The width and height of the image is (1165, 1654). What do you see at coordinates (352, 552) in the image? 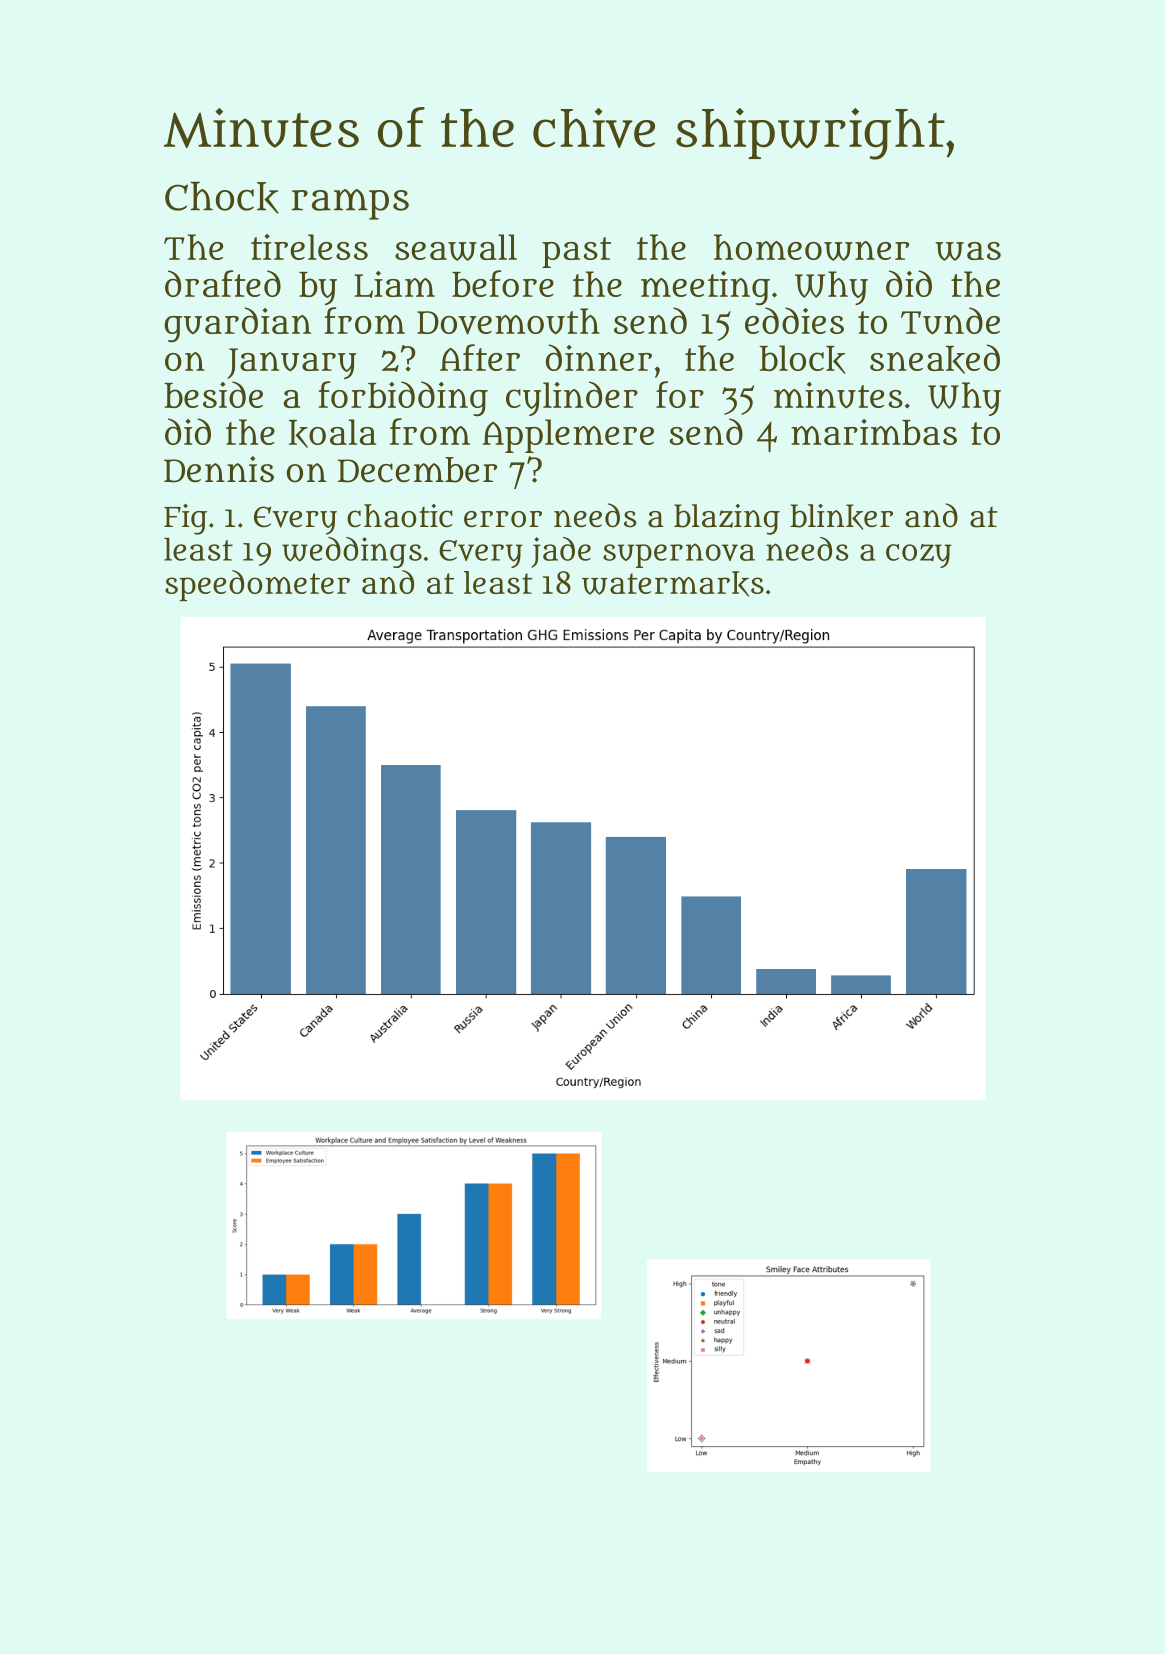
I see `weddings` at bounding box center [352, 552].
